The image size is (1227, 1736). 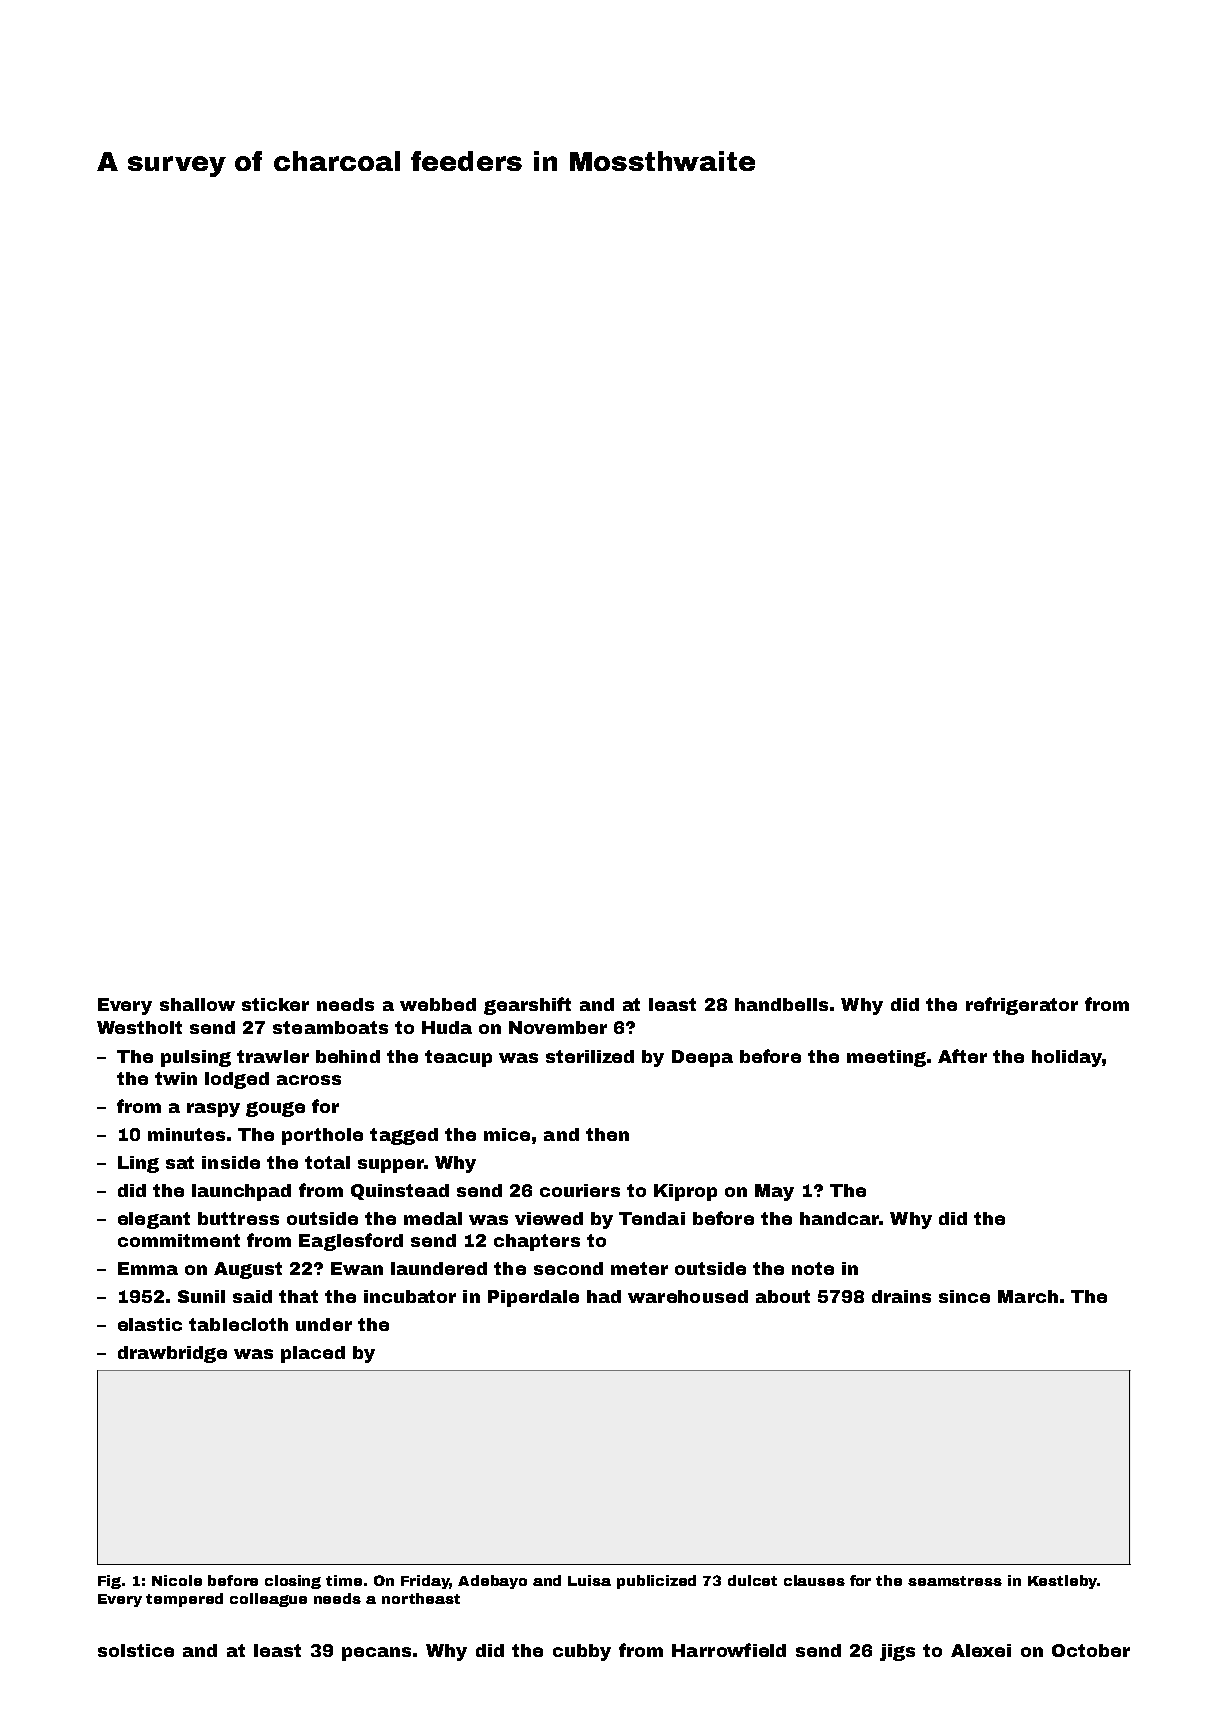 I want to click on March, so click(x=1028, y=1296).
